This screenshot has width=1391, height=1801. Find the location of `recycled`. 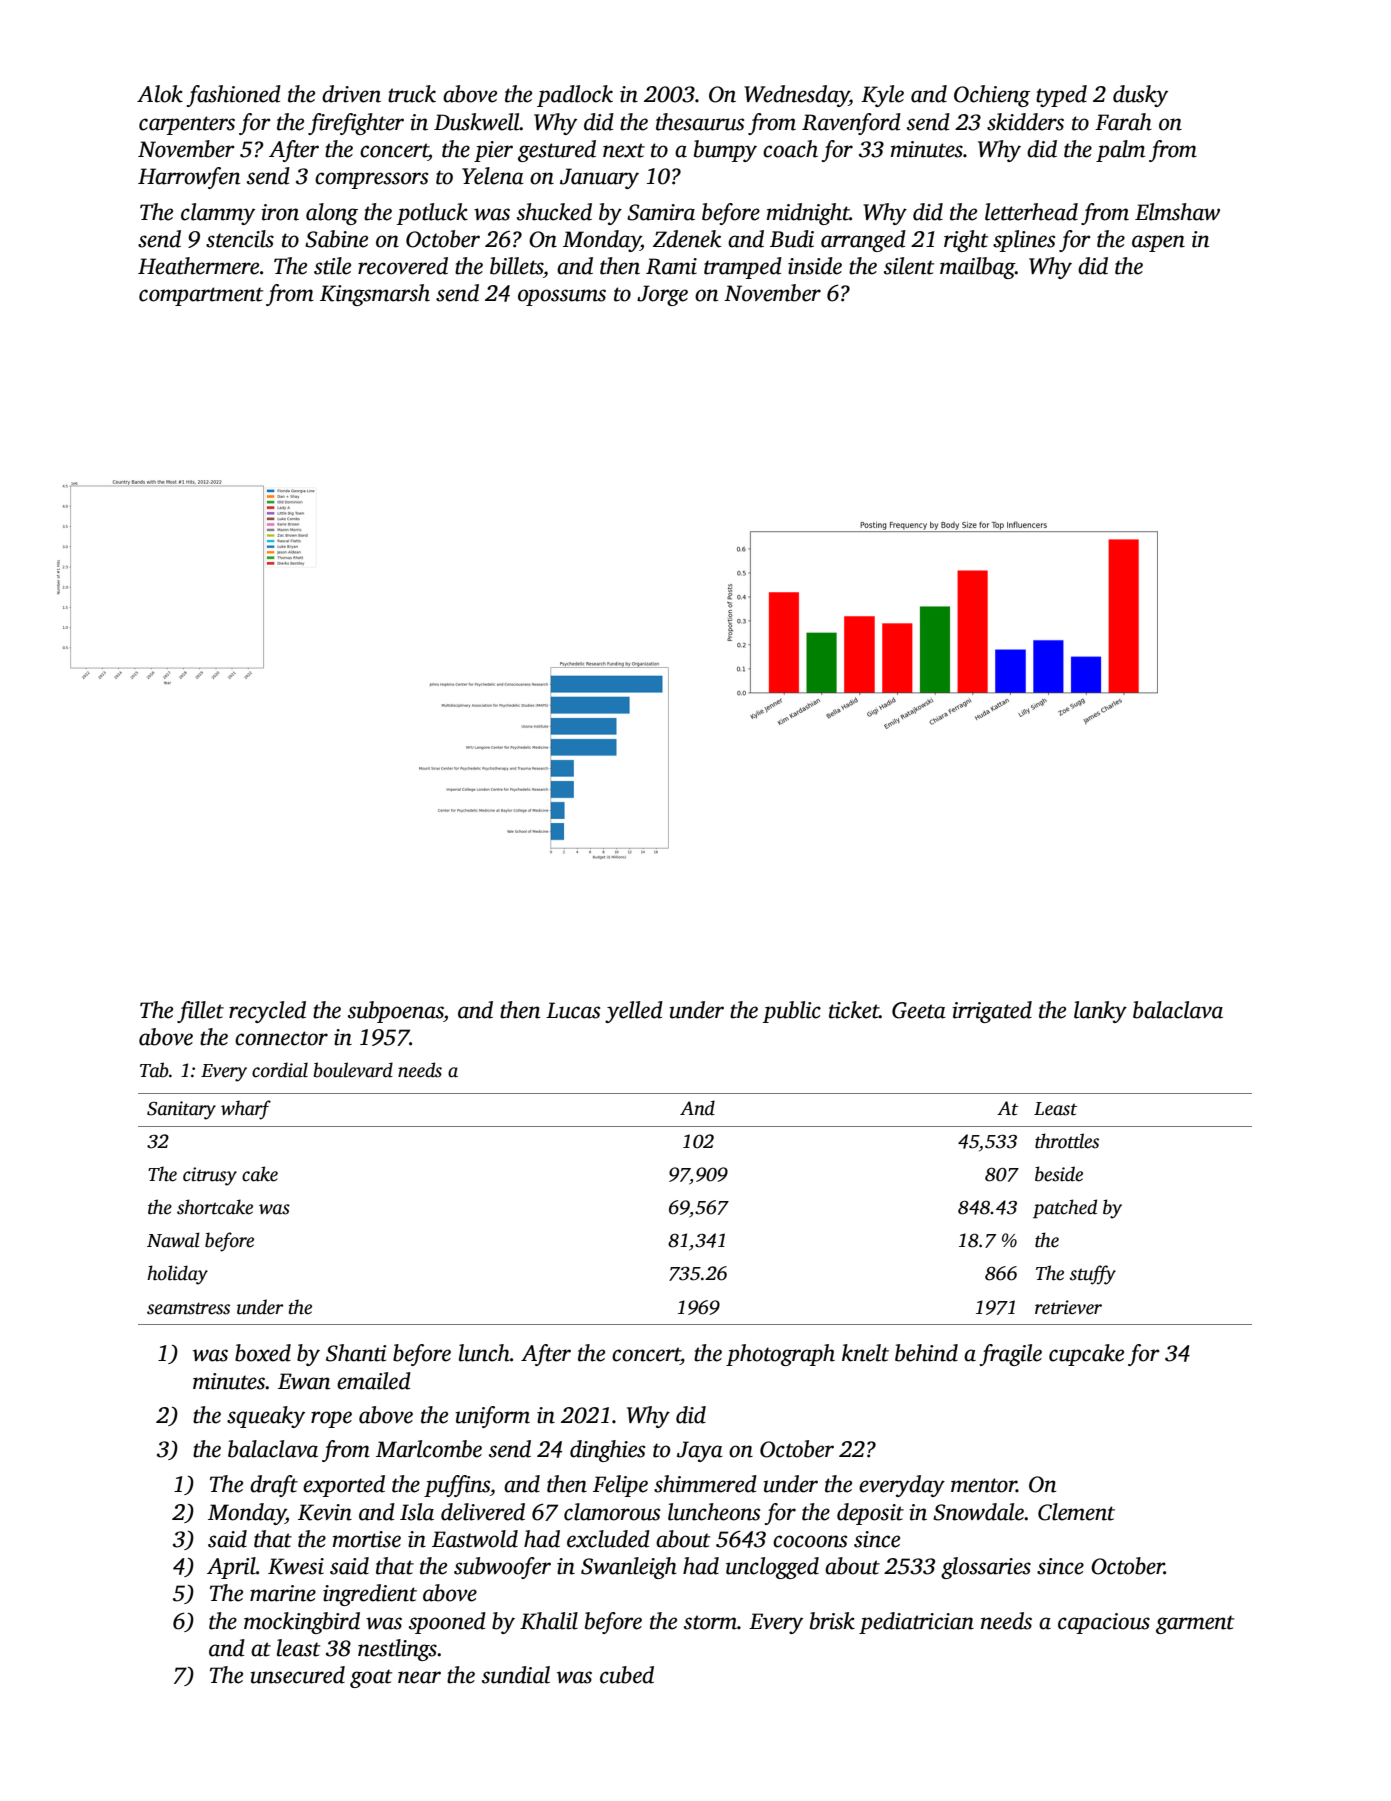

recycled is located at coordinates (267, 1012).
